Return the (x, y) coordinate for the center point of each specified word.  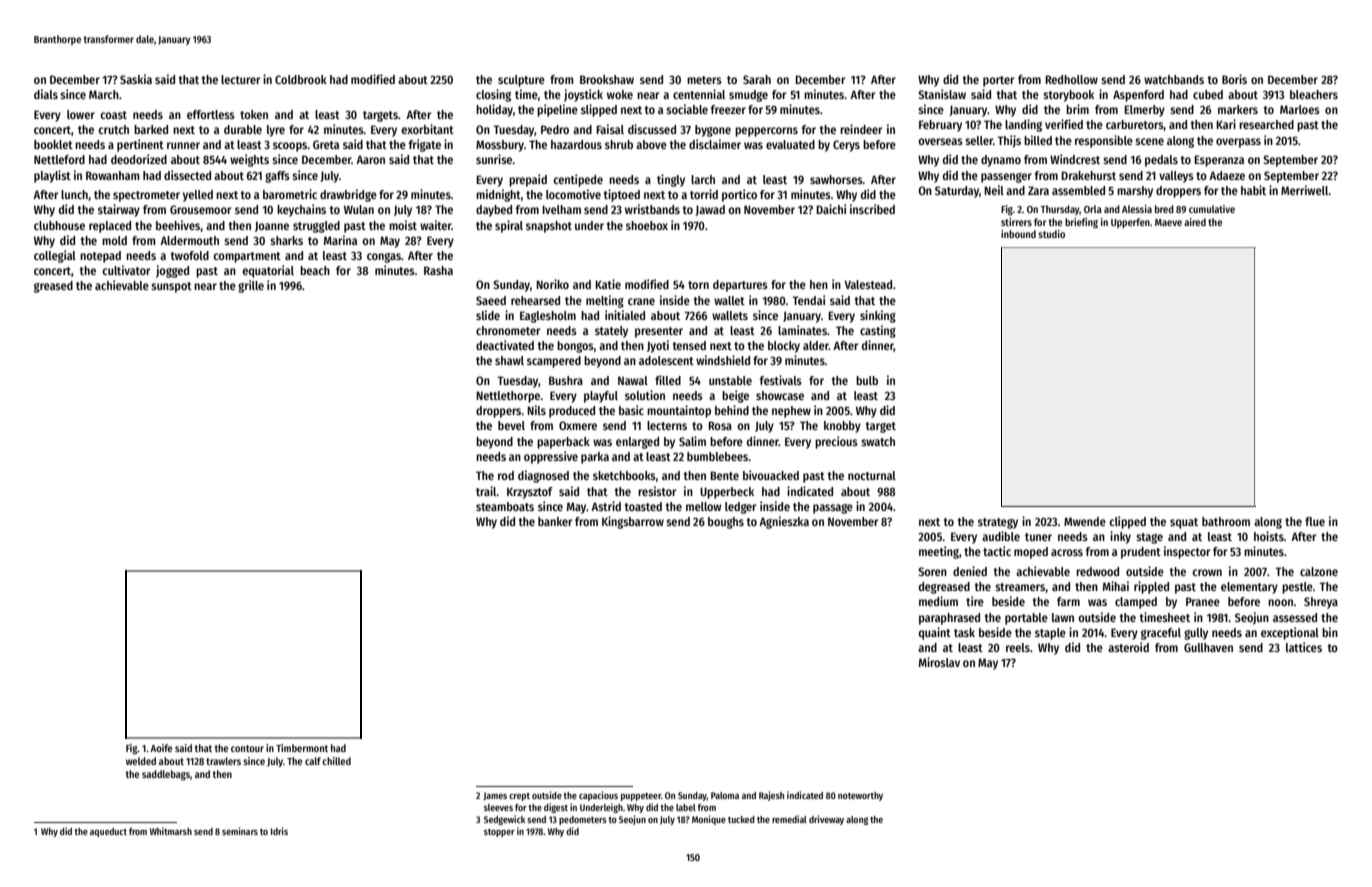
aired (1195, 222)
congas (384, 258)
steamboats (505, 506)
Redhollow (1071, 79)
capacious (598, 796)
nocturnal (872, 475)
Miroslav (939, 662)
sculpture (521, 81)
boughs (726, 523)
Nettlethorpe (508, 397)
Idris (279, 831)
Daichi (831, 209)
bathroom (1226, 521)
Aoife (161, 748)
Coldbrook (301, 79)
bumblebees (717, 456)
